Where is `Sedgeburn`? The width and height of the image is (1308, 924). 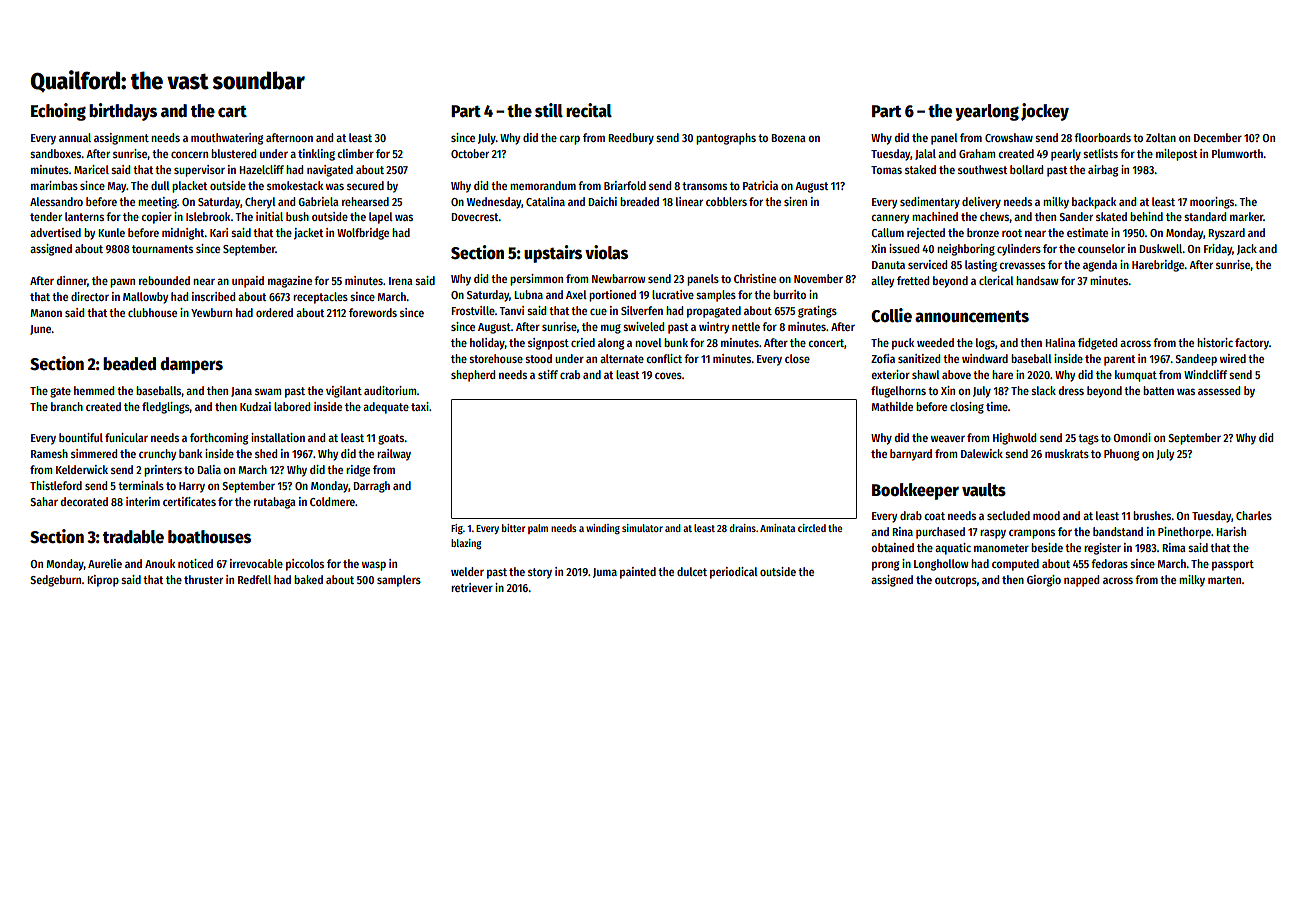
Sedgeburn is located at coordinates (55, 581).
